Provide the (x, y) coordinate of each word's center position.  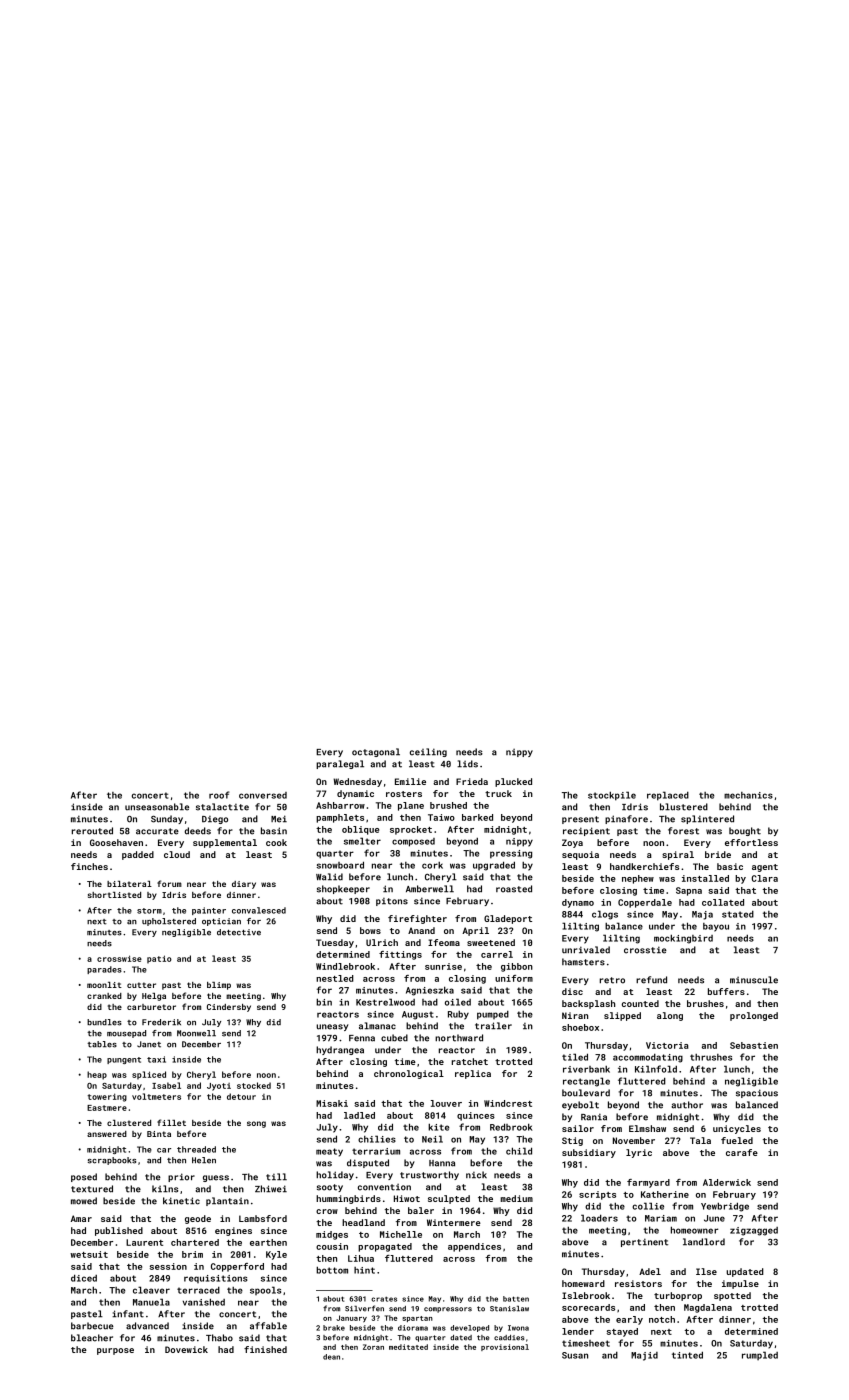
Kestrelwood (385, 1002)
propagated (385, 1247)
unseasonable (157, 807)
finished (265, 1349)
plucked (513, 782)
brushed (448, 805)
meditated (408, 1347)
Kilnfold (656, 1069)
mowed (84, 1201)
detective (239, 932)
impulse (740, 1284)
